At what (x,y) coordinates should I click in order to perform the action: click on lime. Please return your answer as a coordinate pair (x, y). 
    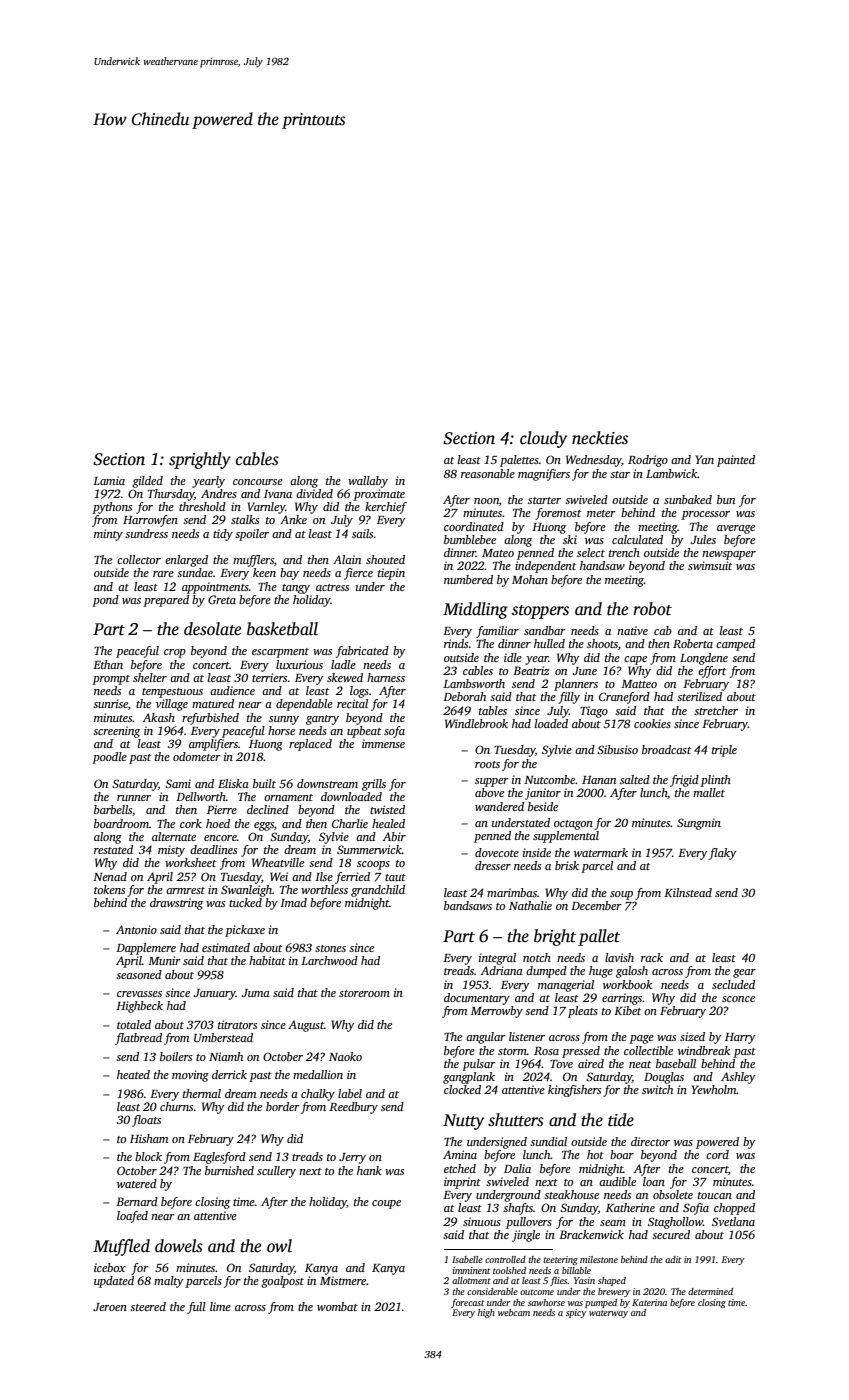
    Looking at the image, I should click on (220, 1306).
